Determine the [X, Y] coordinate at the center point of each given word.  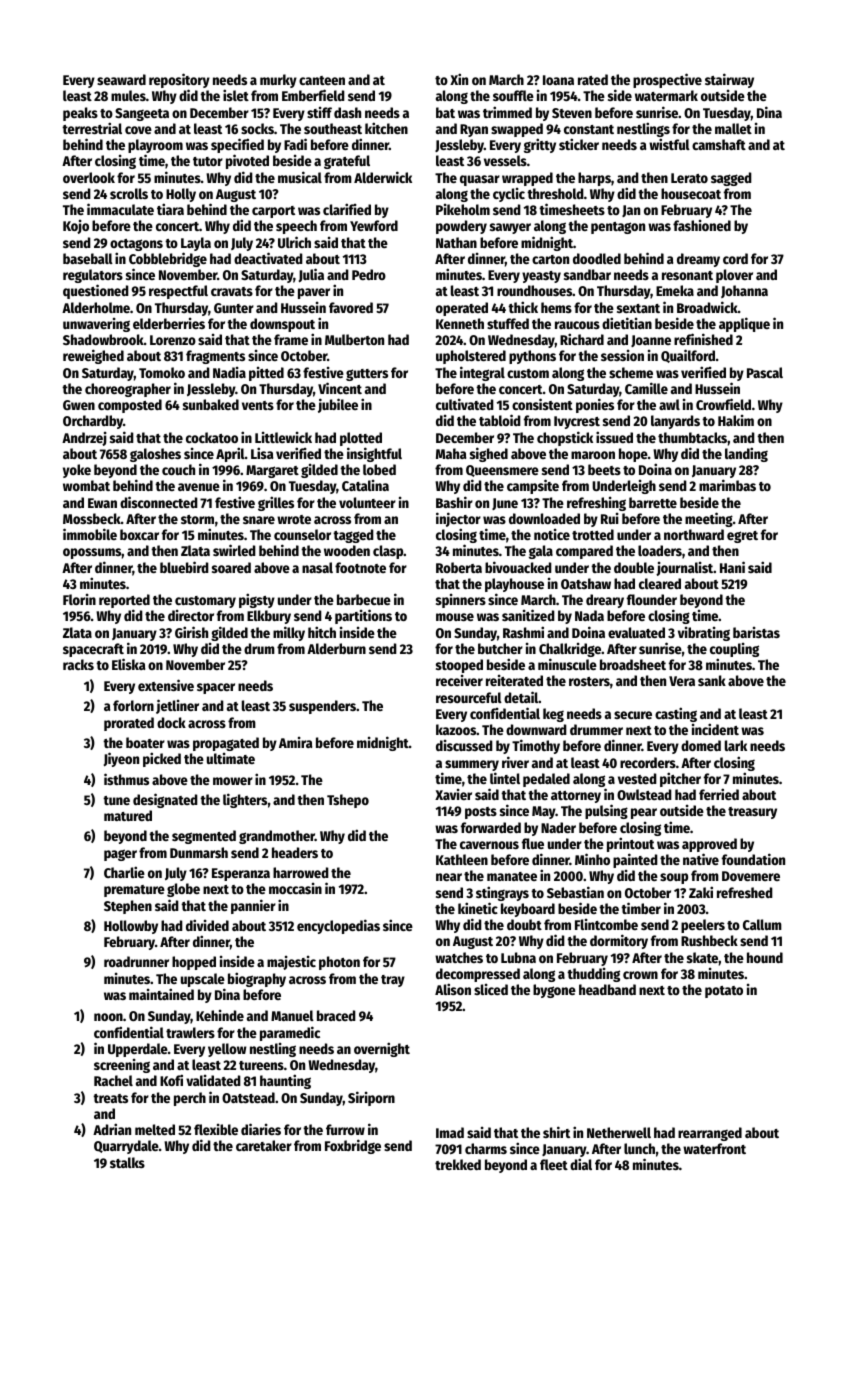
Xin [459, 79]
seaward [121, 79]
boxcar [139, 534]
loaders [660, 550]
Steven [572, 113]
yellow [227, 1050]
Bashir [454, 502]
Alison [453, 989]
